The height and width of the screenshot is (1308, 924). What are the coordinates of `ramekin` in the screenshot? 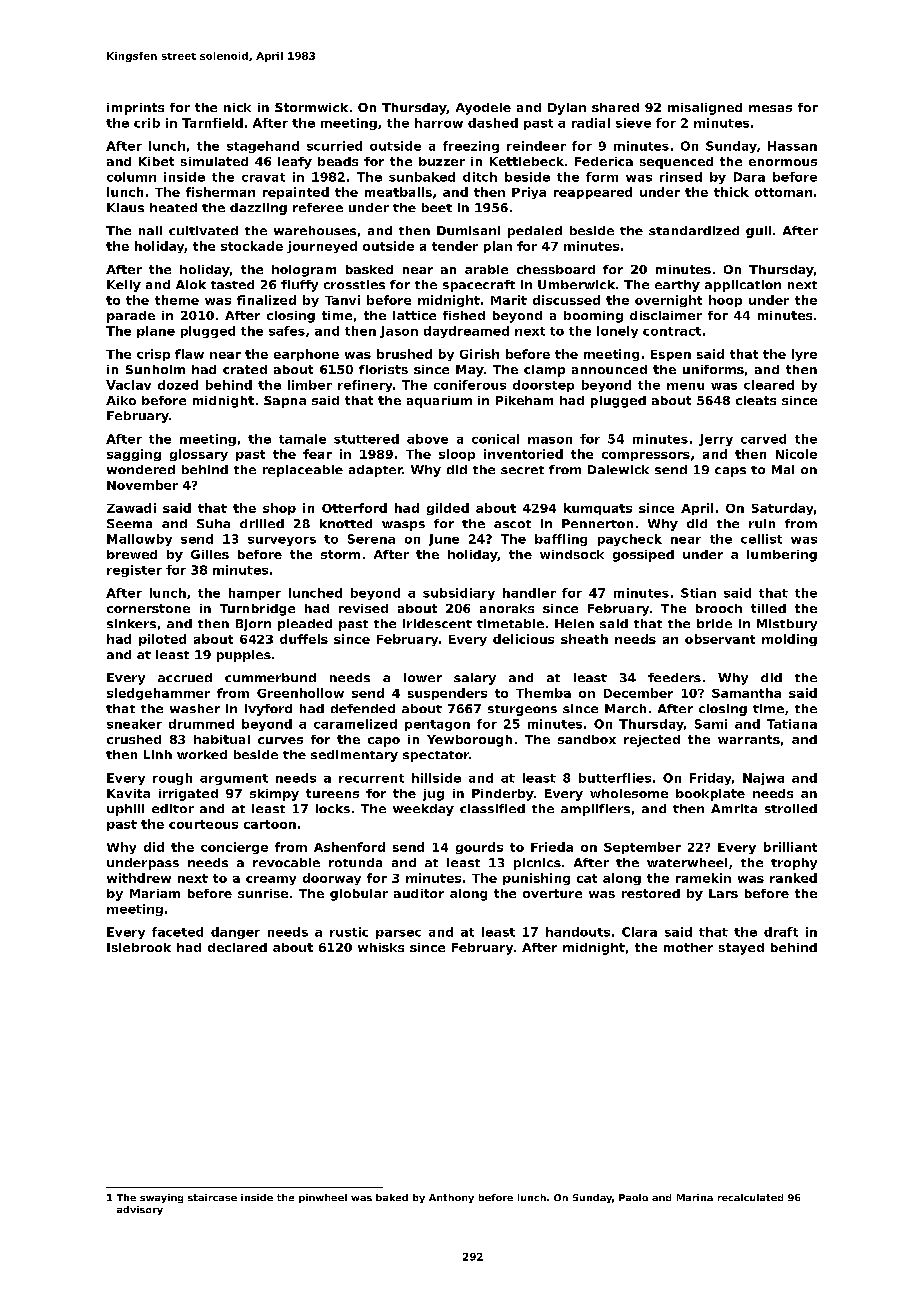 It's located at (703, 878).
